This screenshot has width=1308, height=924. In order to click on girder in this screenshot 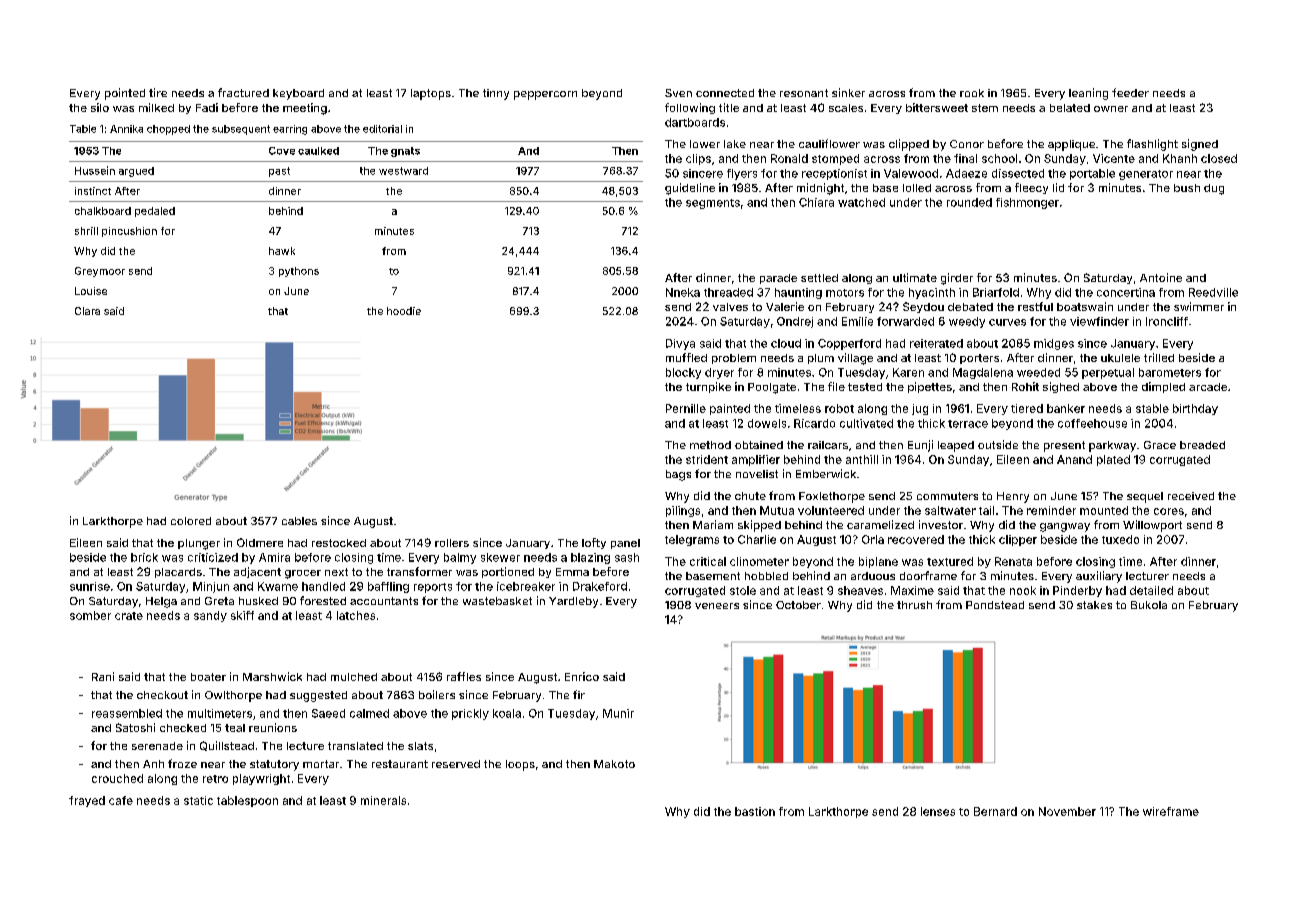, I will do `click(957, 279)`.
